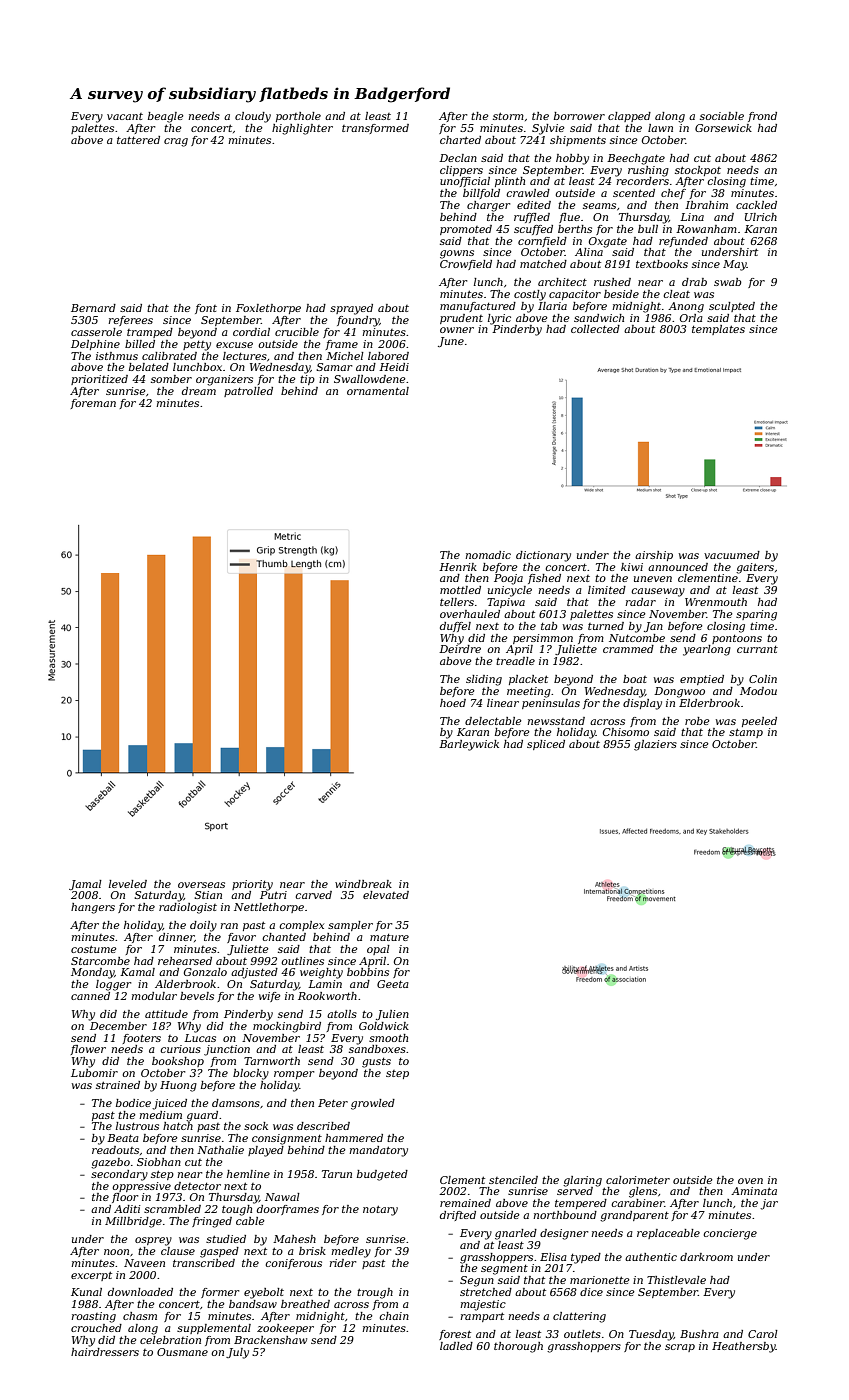  I want to click on lyric, so click(499, 319).
